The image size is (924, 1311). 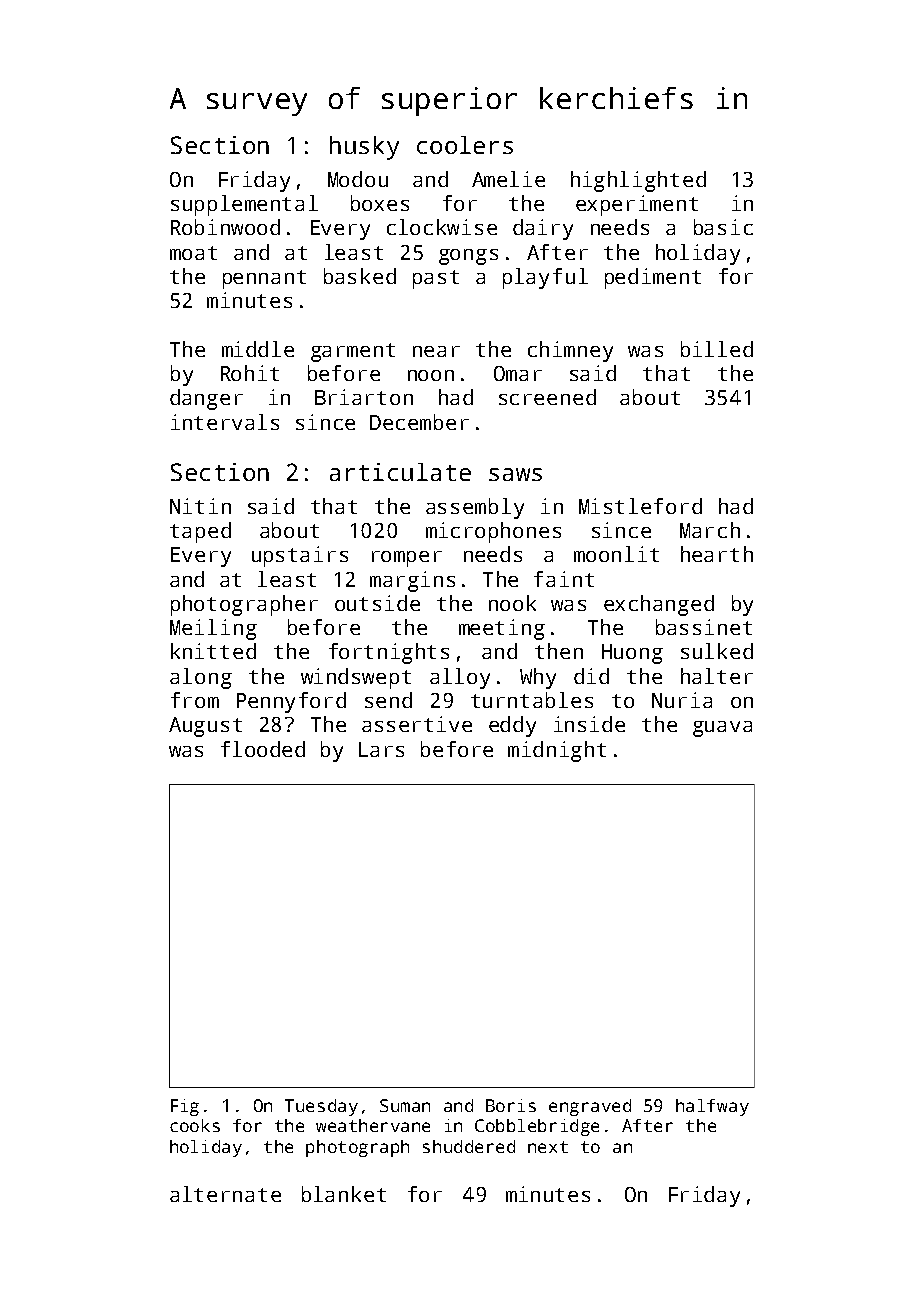 What do you see at coordinates (512, 726) in the page?
I see `eddy` at bounding box center [512, 726].
